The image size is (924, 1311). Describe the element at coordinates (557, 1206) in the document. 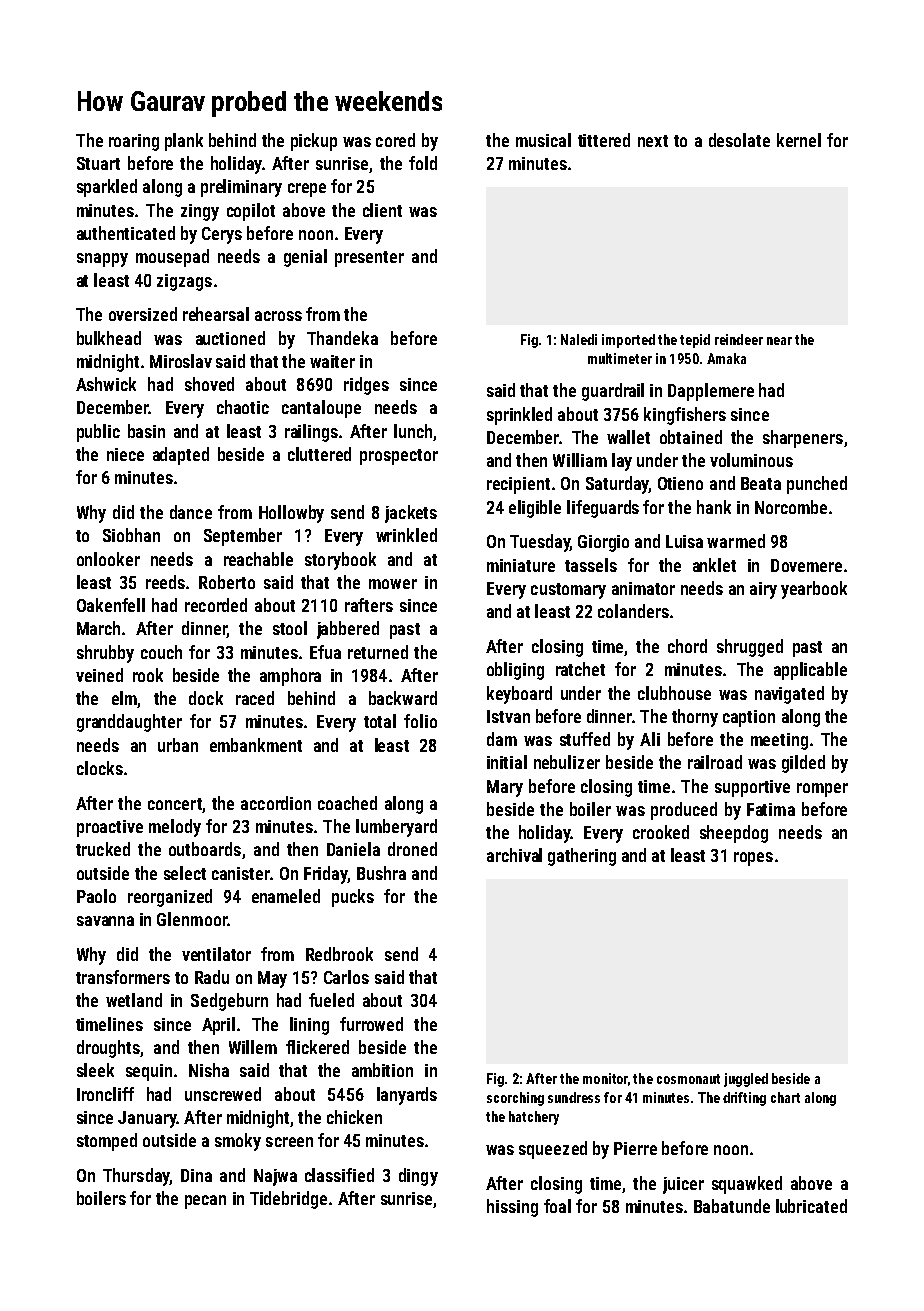

I see `foal` at that location.
